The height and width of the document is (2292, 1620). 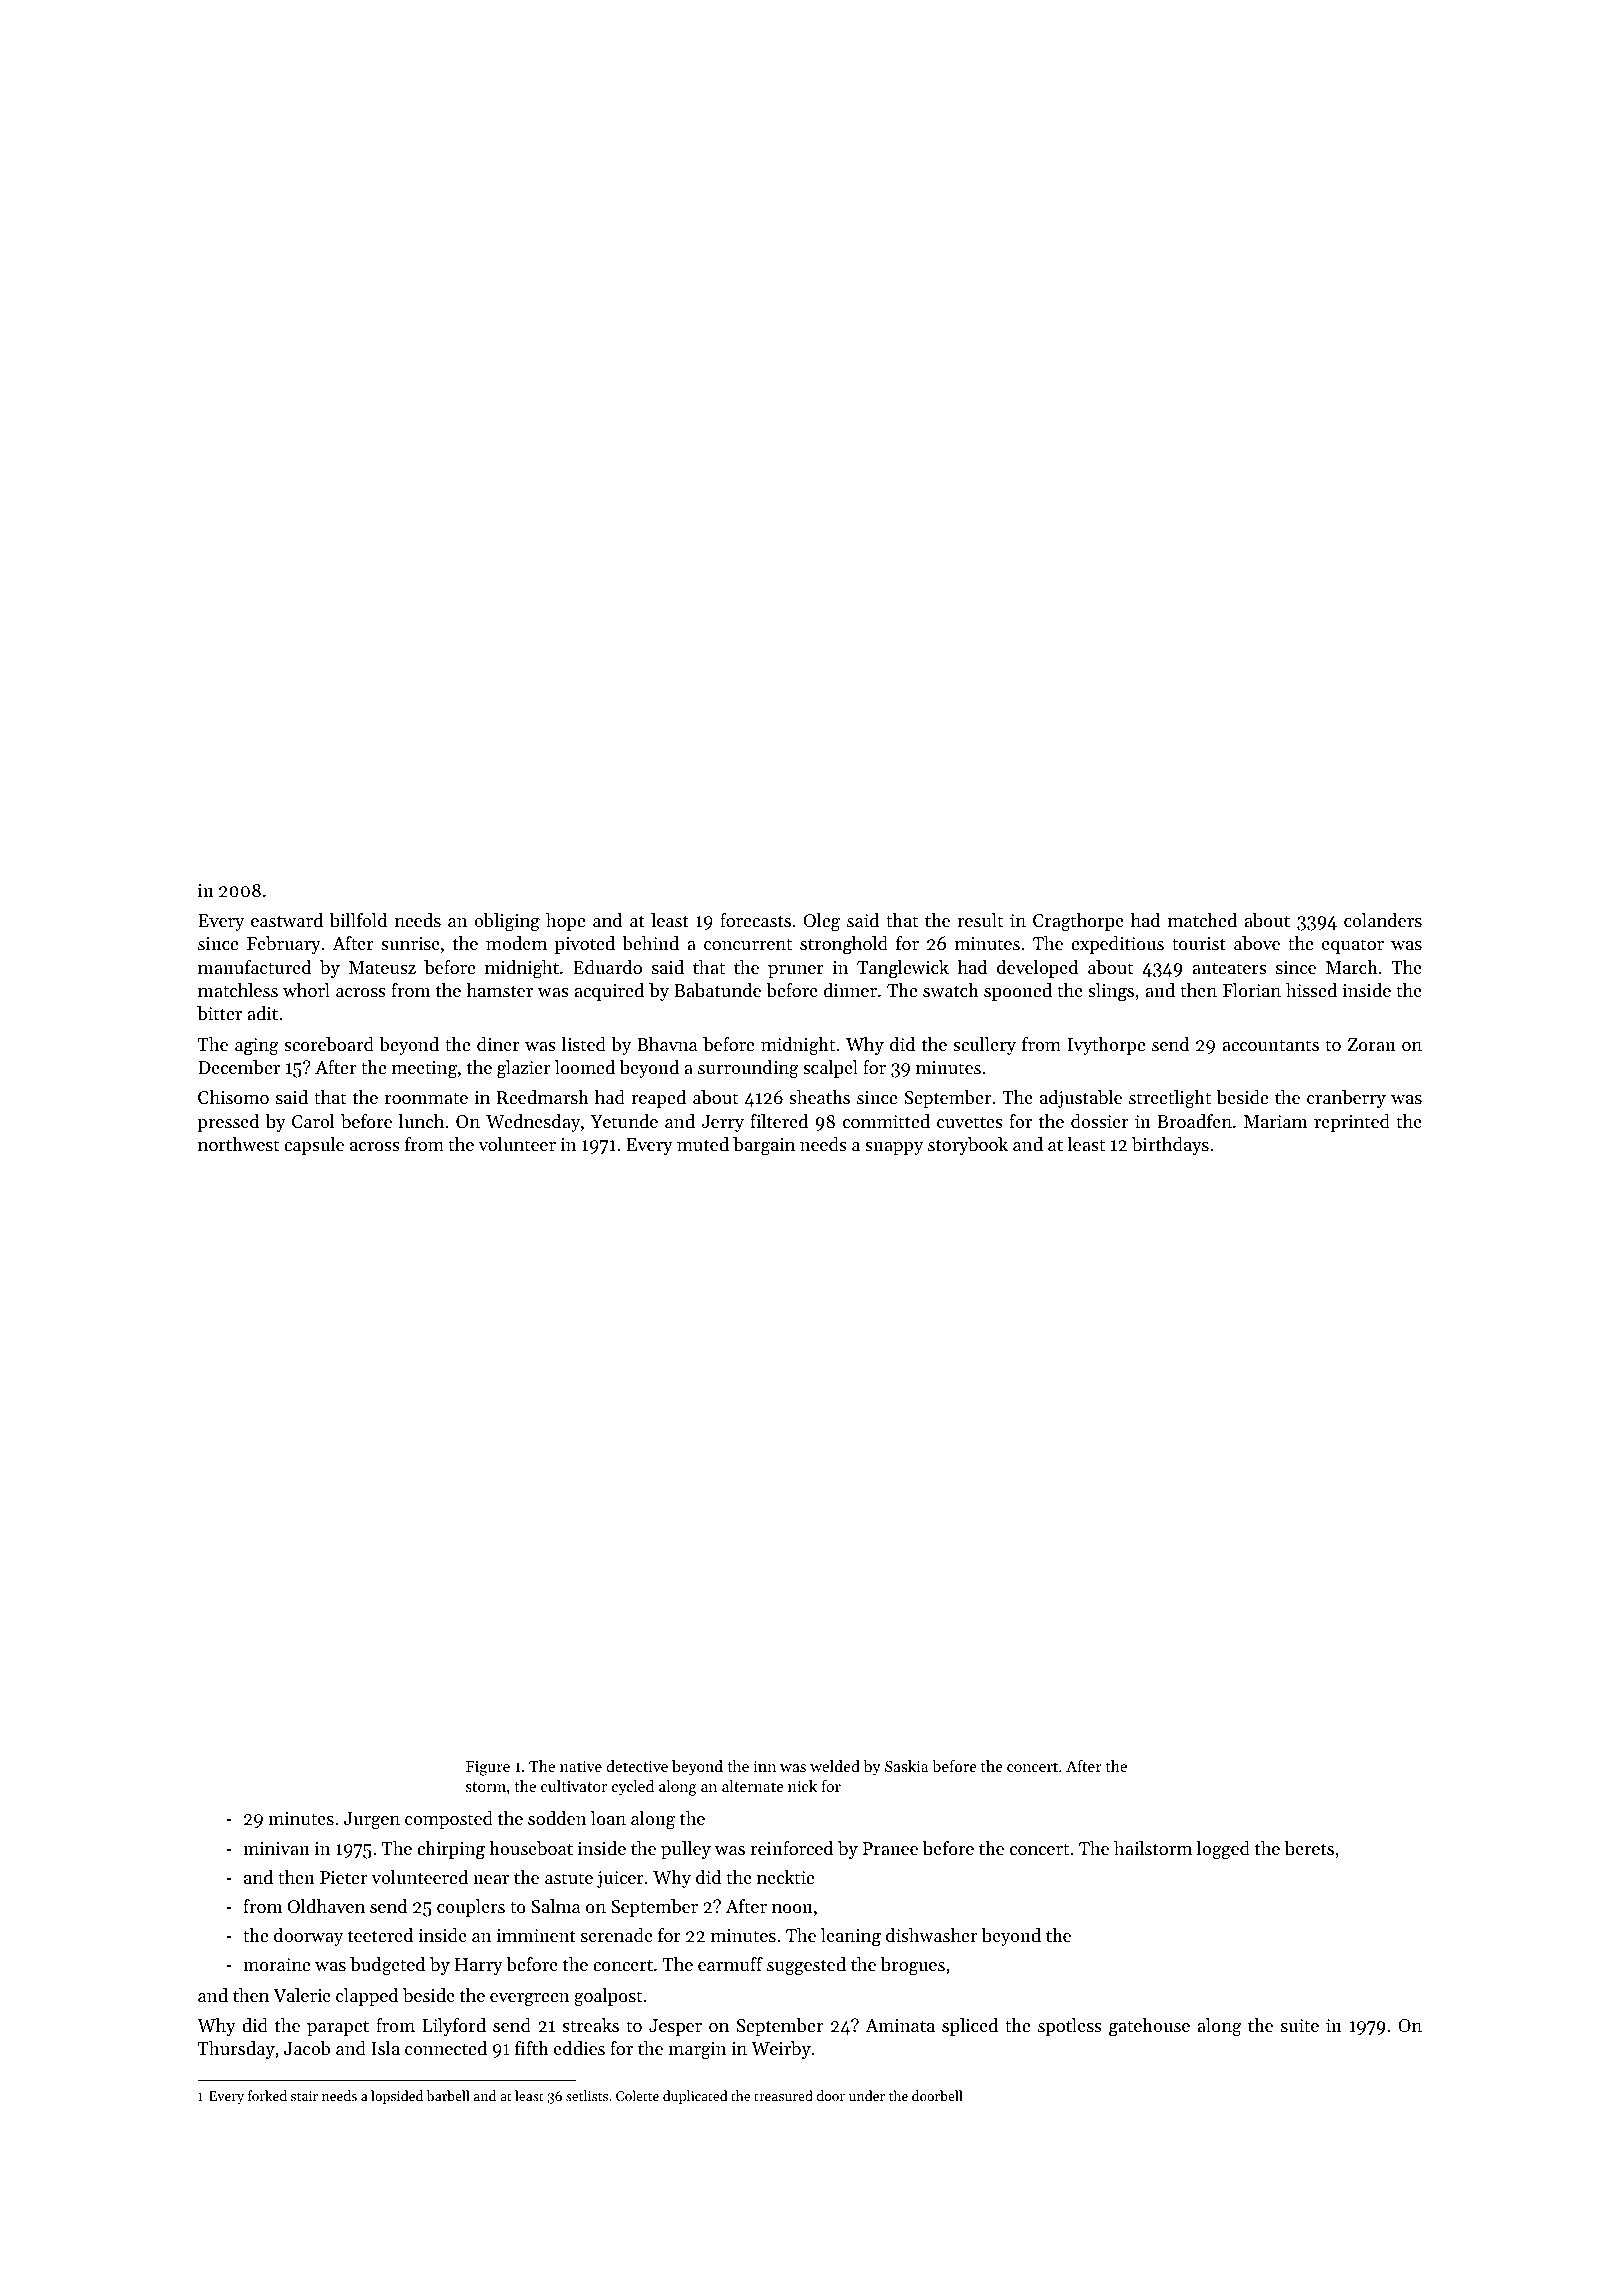 What do you see at coordinates (1309, 1848) in the document?
I see `berets` at bounding box center [1309, 1848].
